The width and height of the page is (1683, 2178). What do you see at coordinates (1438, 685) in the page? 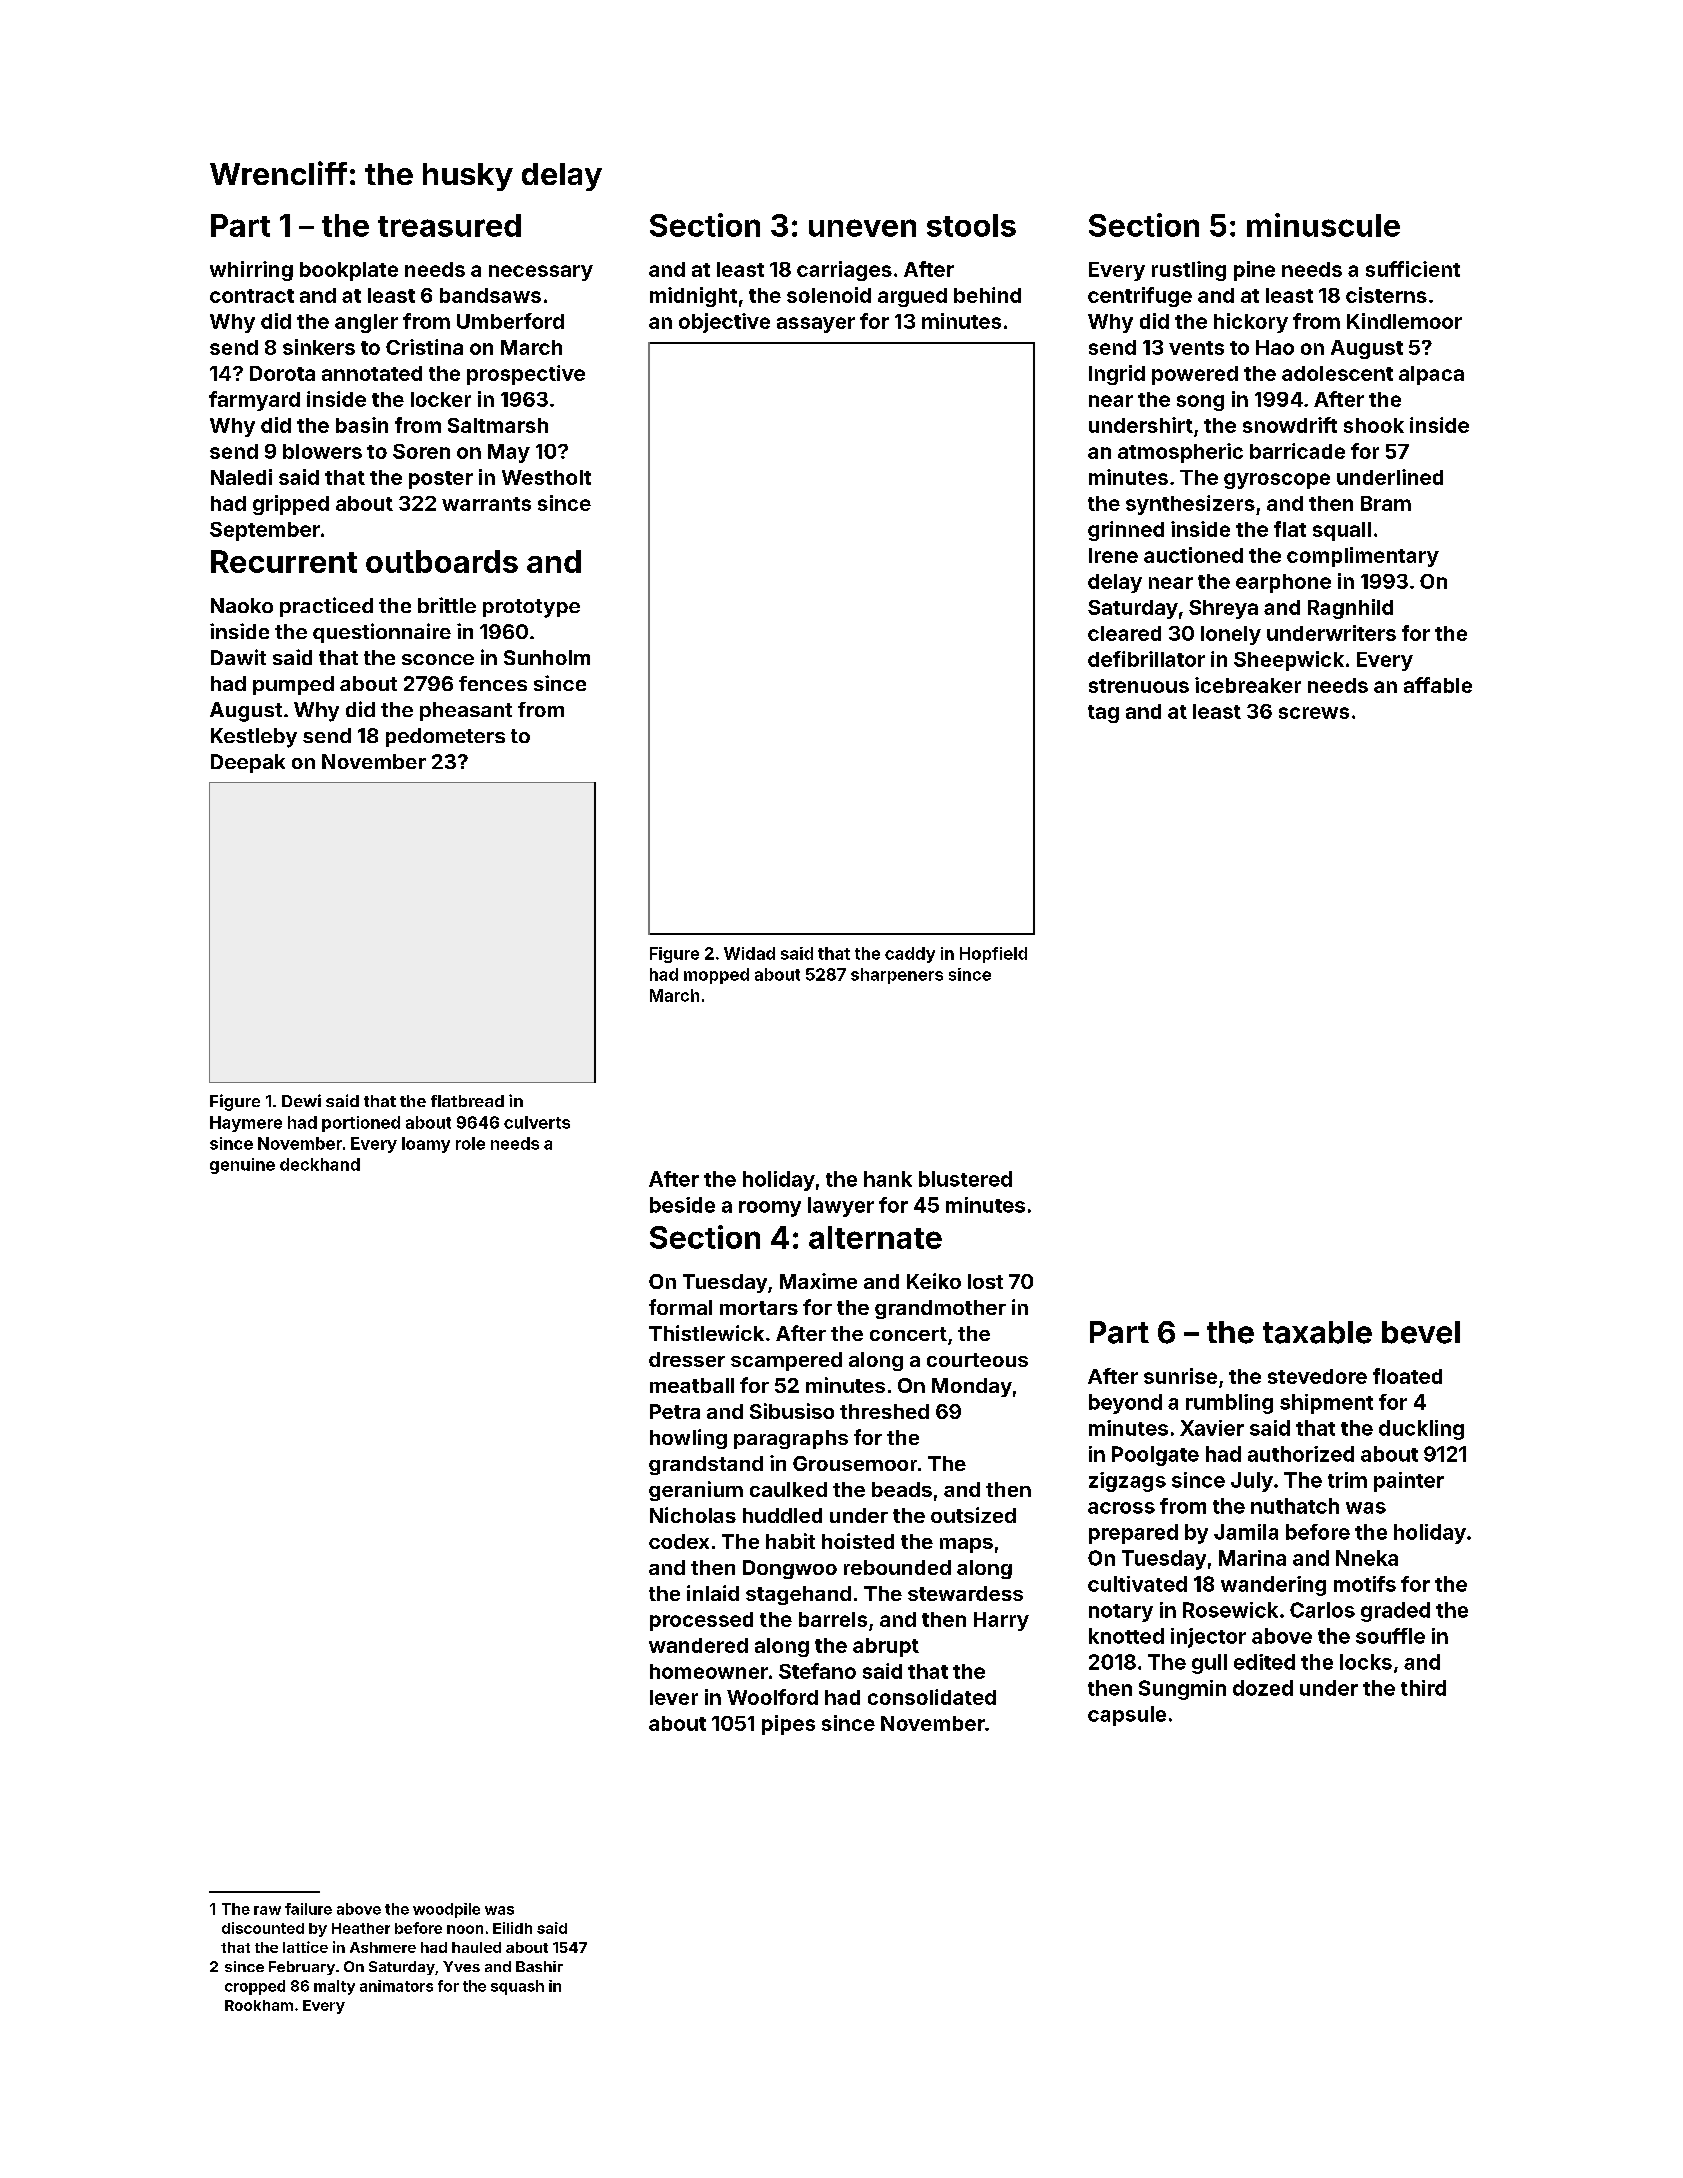
I see `affable` at bounding box center [1438, 685].
